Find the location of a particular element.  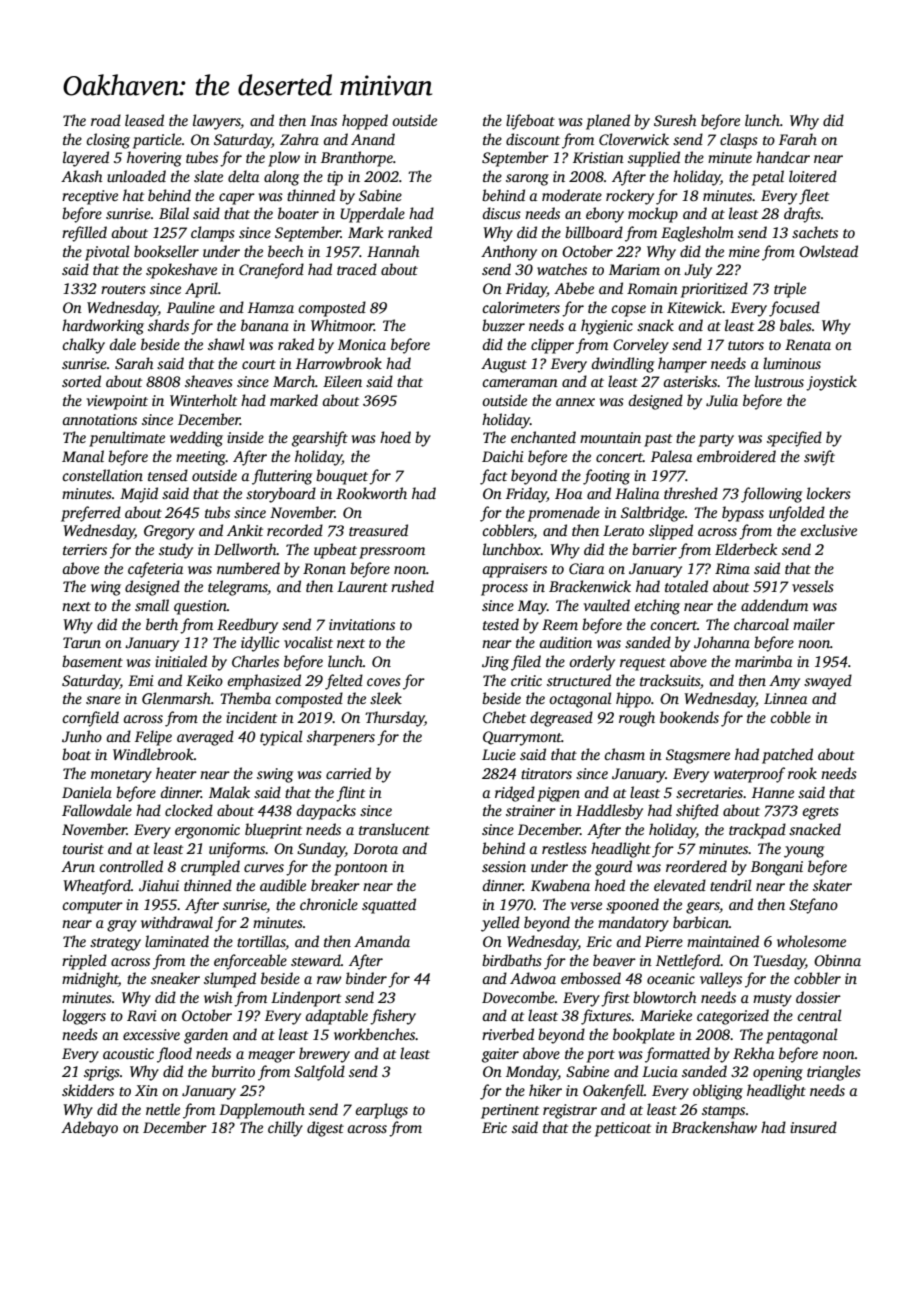

sarong is located at coordinates (527, 180).
